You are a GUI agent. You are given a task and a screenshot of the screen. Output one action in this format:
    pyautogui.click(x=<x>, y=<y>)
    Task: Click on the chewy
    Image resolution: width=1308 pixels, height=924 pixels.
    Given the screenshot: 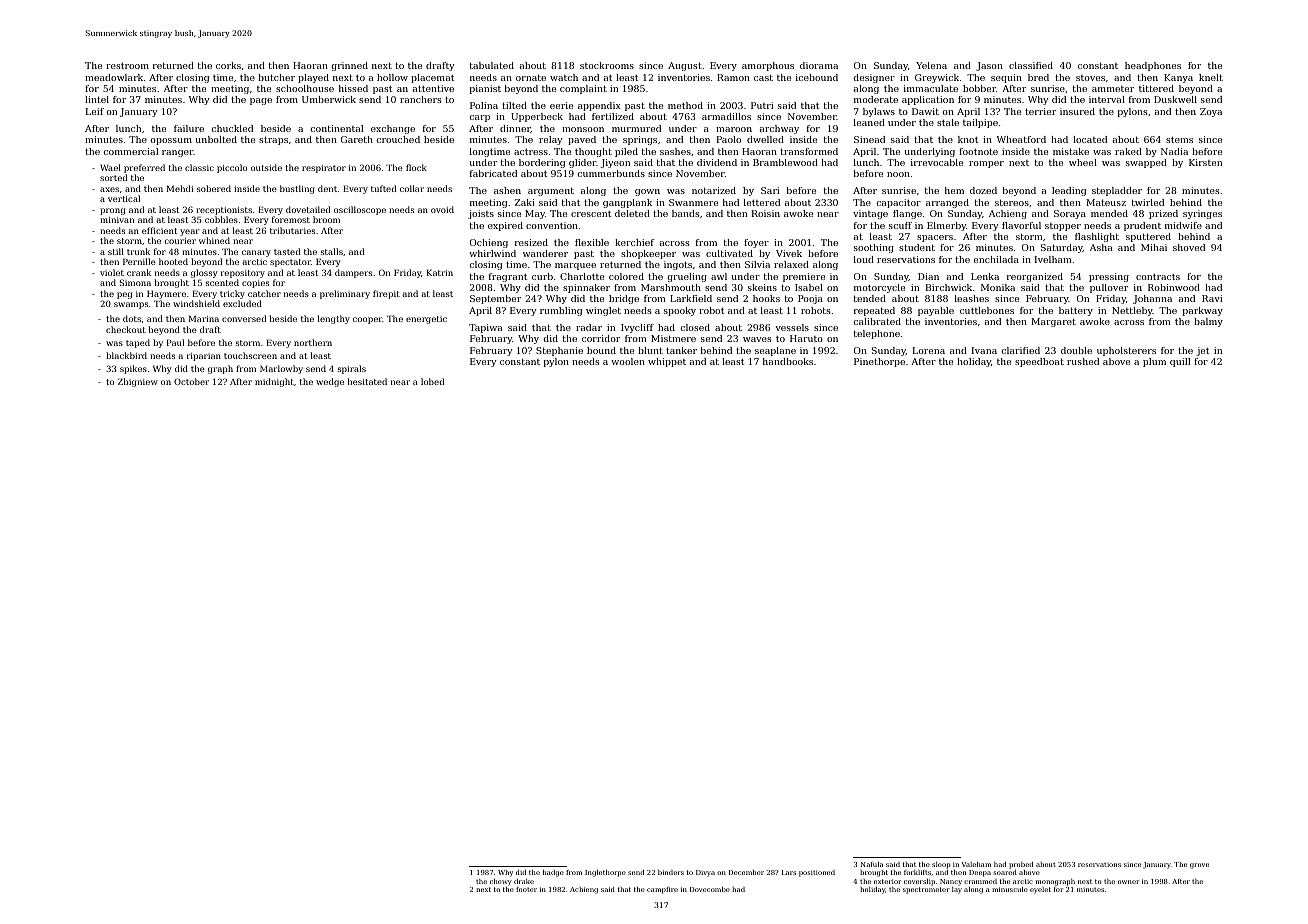 What is the action you would take?
    pyautogui.click(x=501, y=882)
